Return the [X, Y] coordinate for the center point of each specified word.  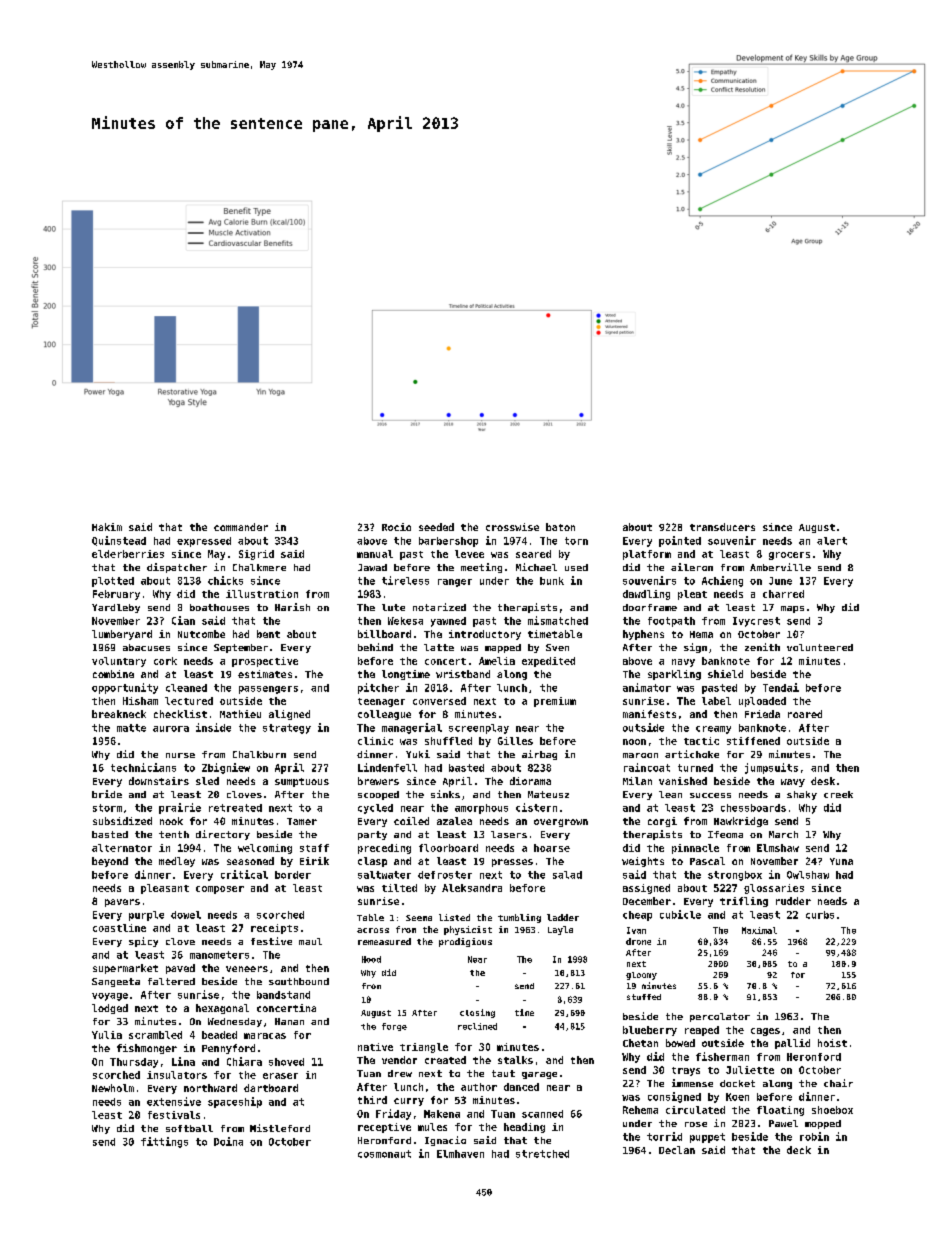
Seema [419, 918]
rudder [793, 901]
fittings [164, 1142]
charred [783, 594]
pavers [122, 903]
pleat [692, 595]
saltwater [384, 875]
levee [469, 554]
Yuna [841, 861]
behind [375, 647]
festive [271, 941]
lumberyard [122, 635]
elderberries [128, 554]
